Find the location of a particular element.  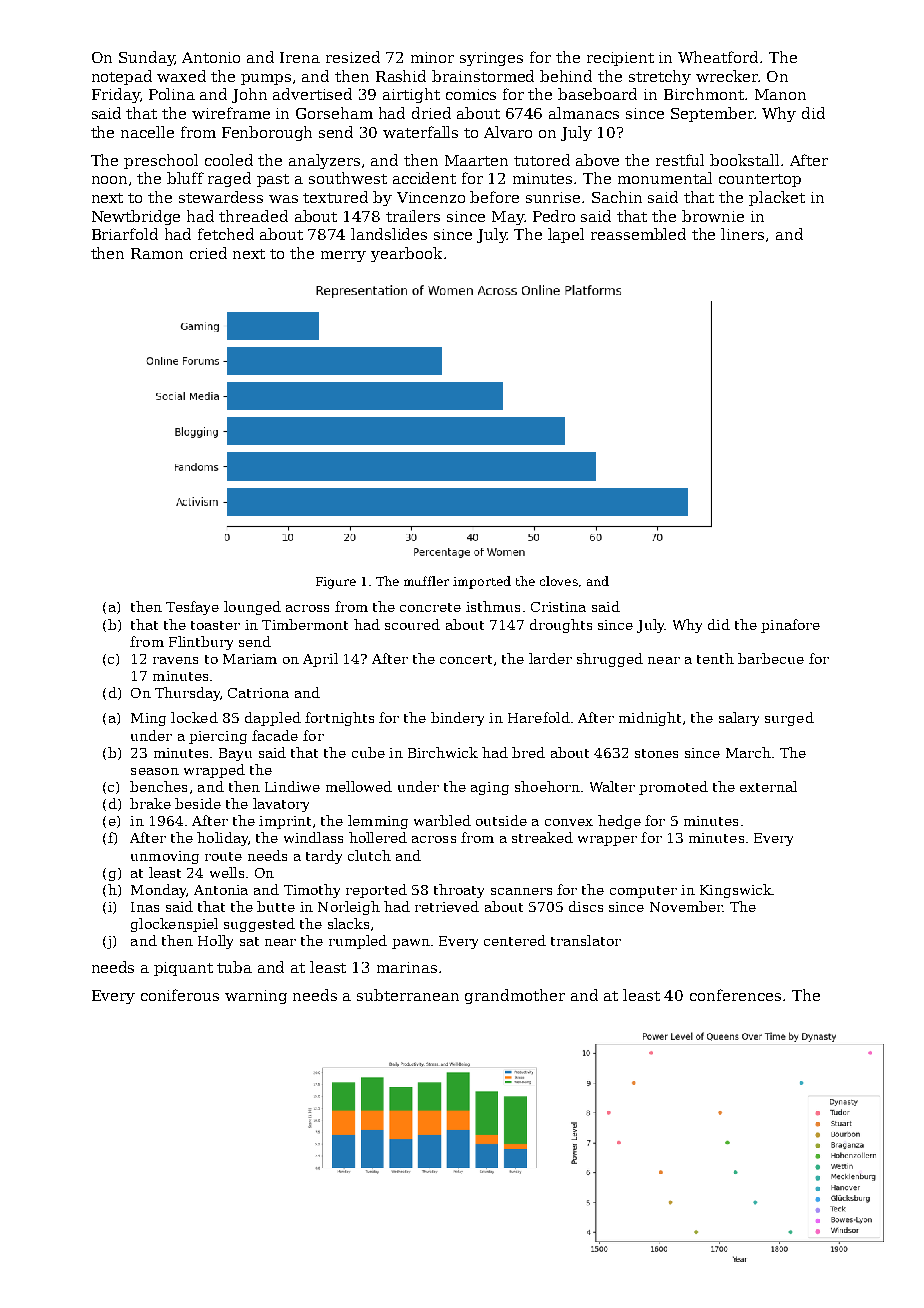

tuba is located at coordinates (234, 967).
